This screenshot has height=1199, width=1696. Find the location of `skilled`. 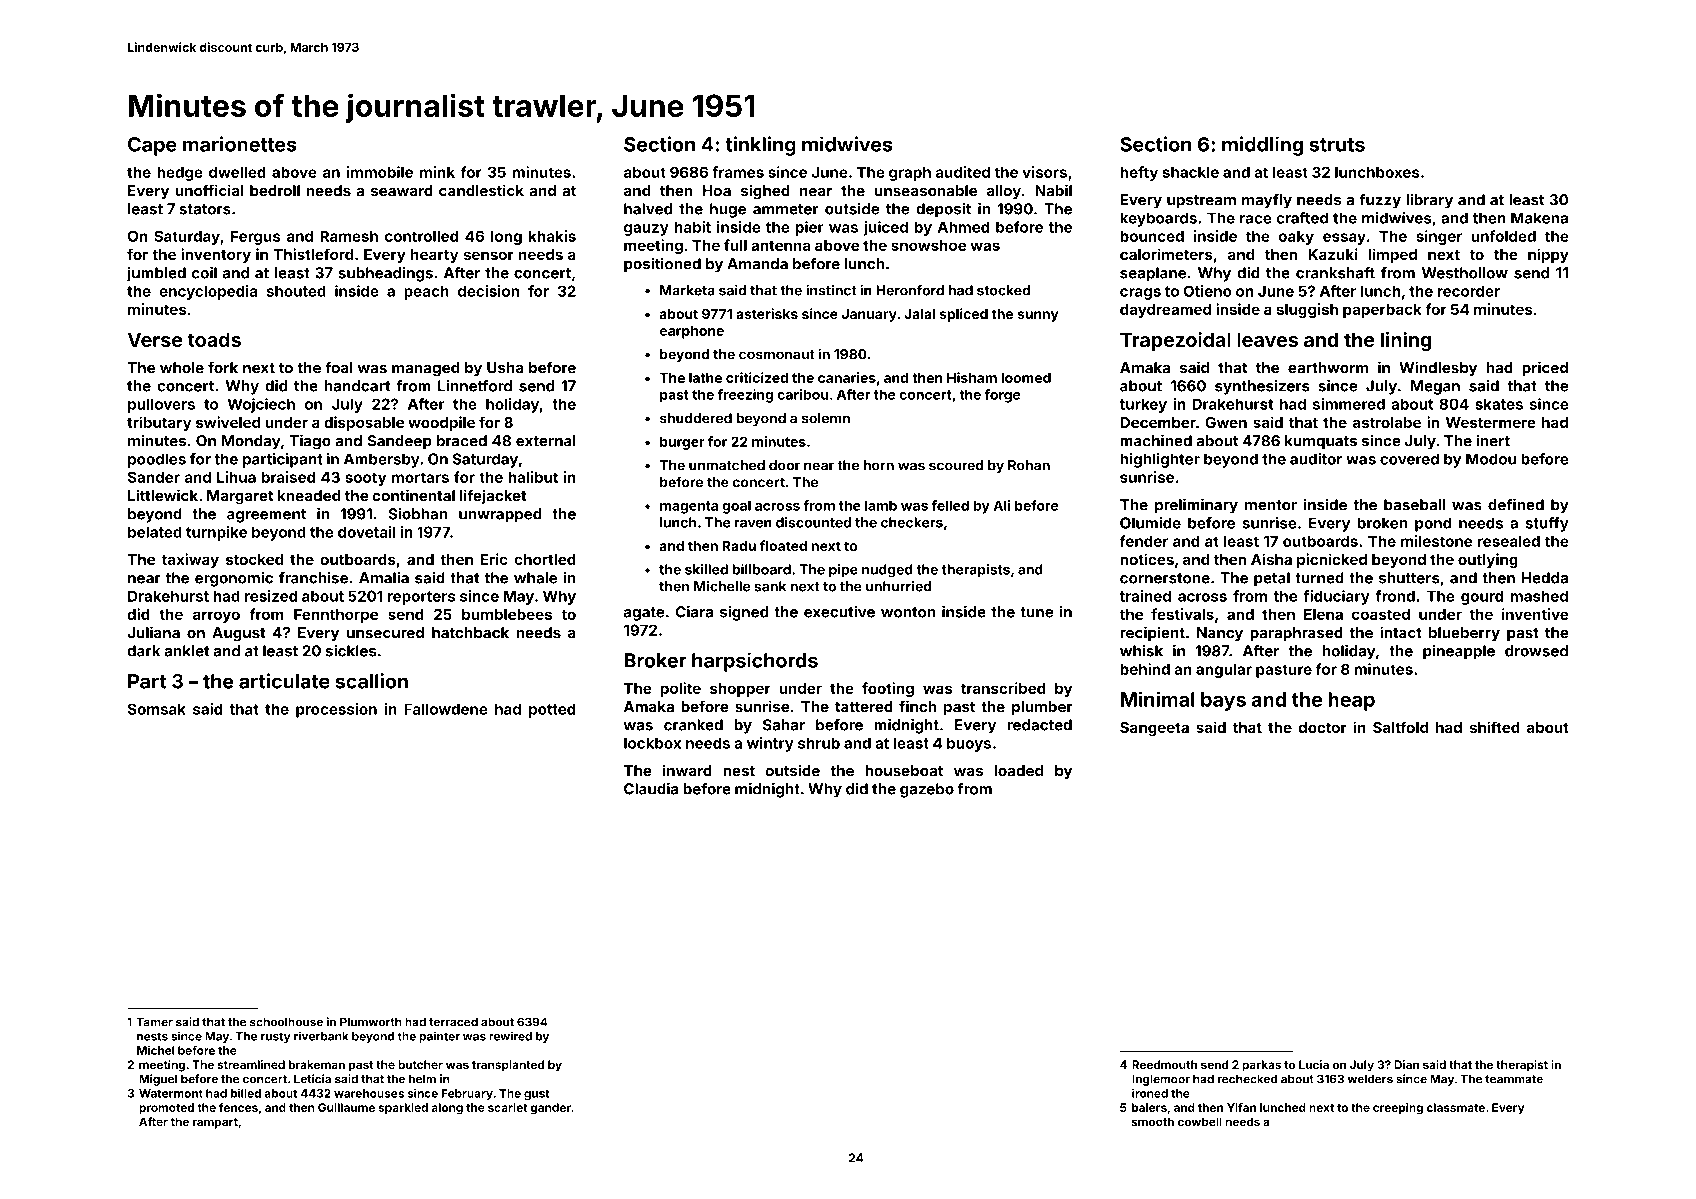

skilled is located at coordinates (706, 569).
